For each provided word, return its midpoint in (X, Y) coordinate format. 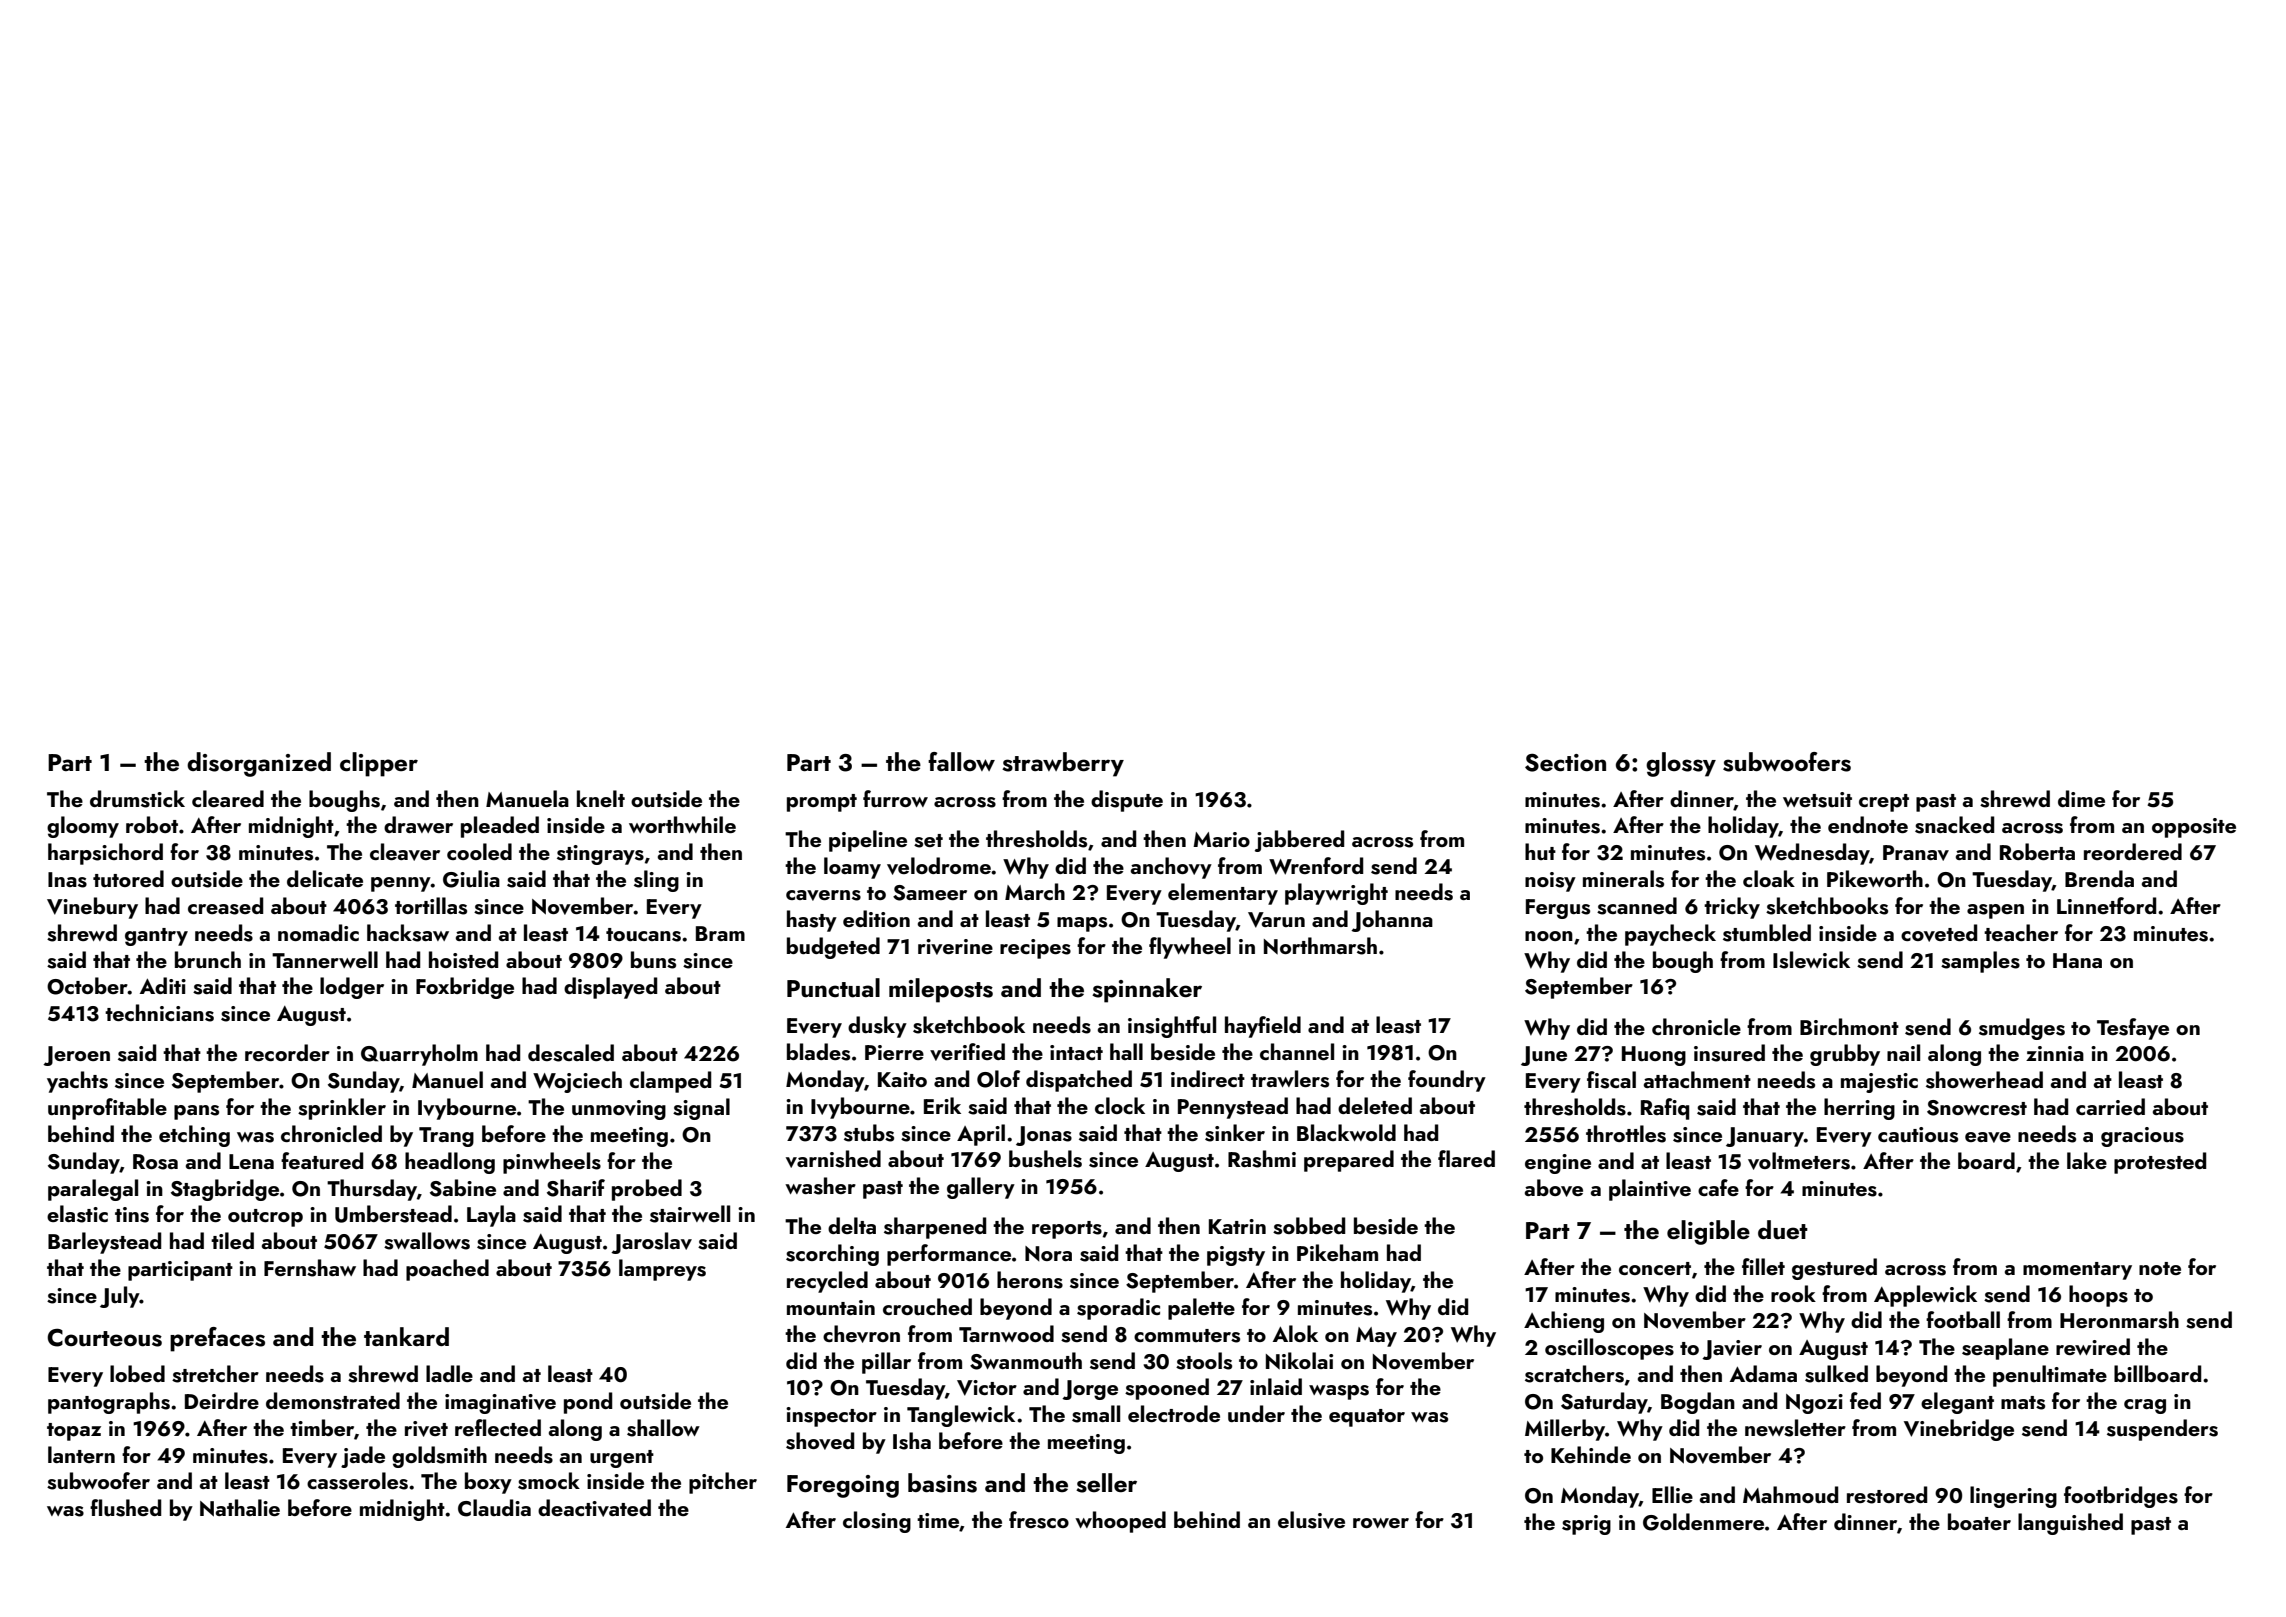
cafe (1718, 1187)
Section (1565, 762)
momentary (2077, 1271)
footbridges (2121, 1497)
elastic (77, 1214)
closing (877, 1522)
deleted (1375, 1105)
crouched (927, 1306)
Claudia (494, 1508)
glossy (1681, 764)
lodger (352, 988)
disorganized (259, 764)
